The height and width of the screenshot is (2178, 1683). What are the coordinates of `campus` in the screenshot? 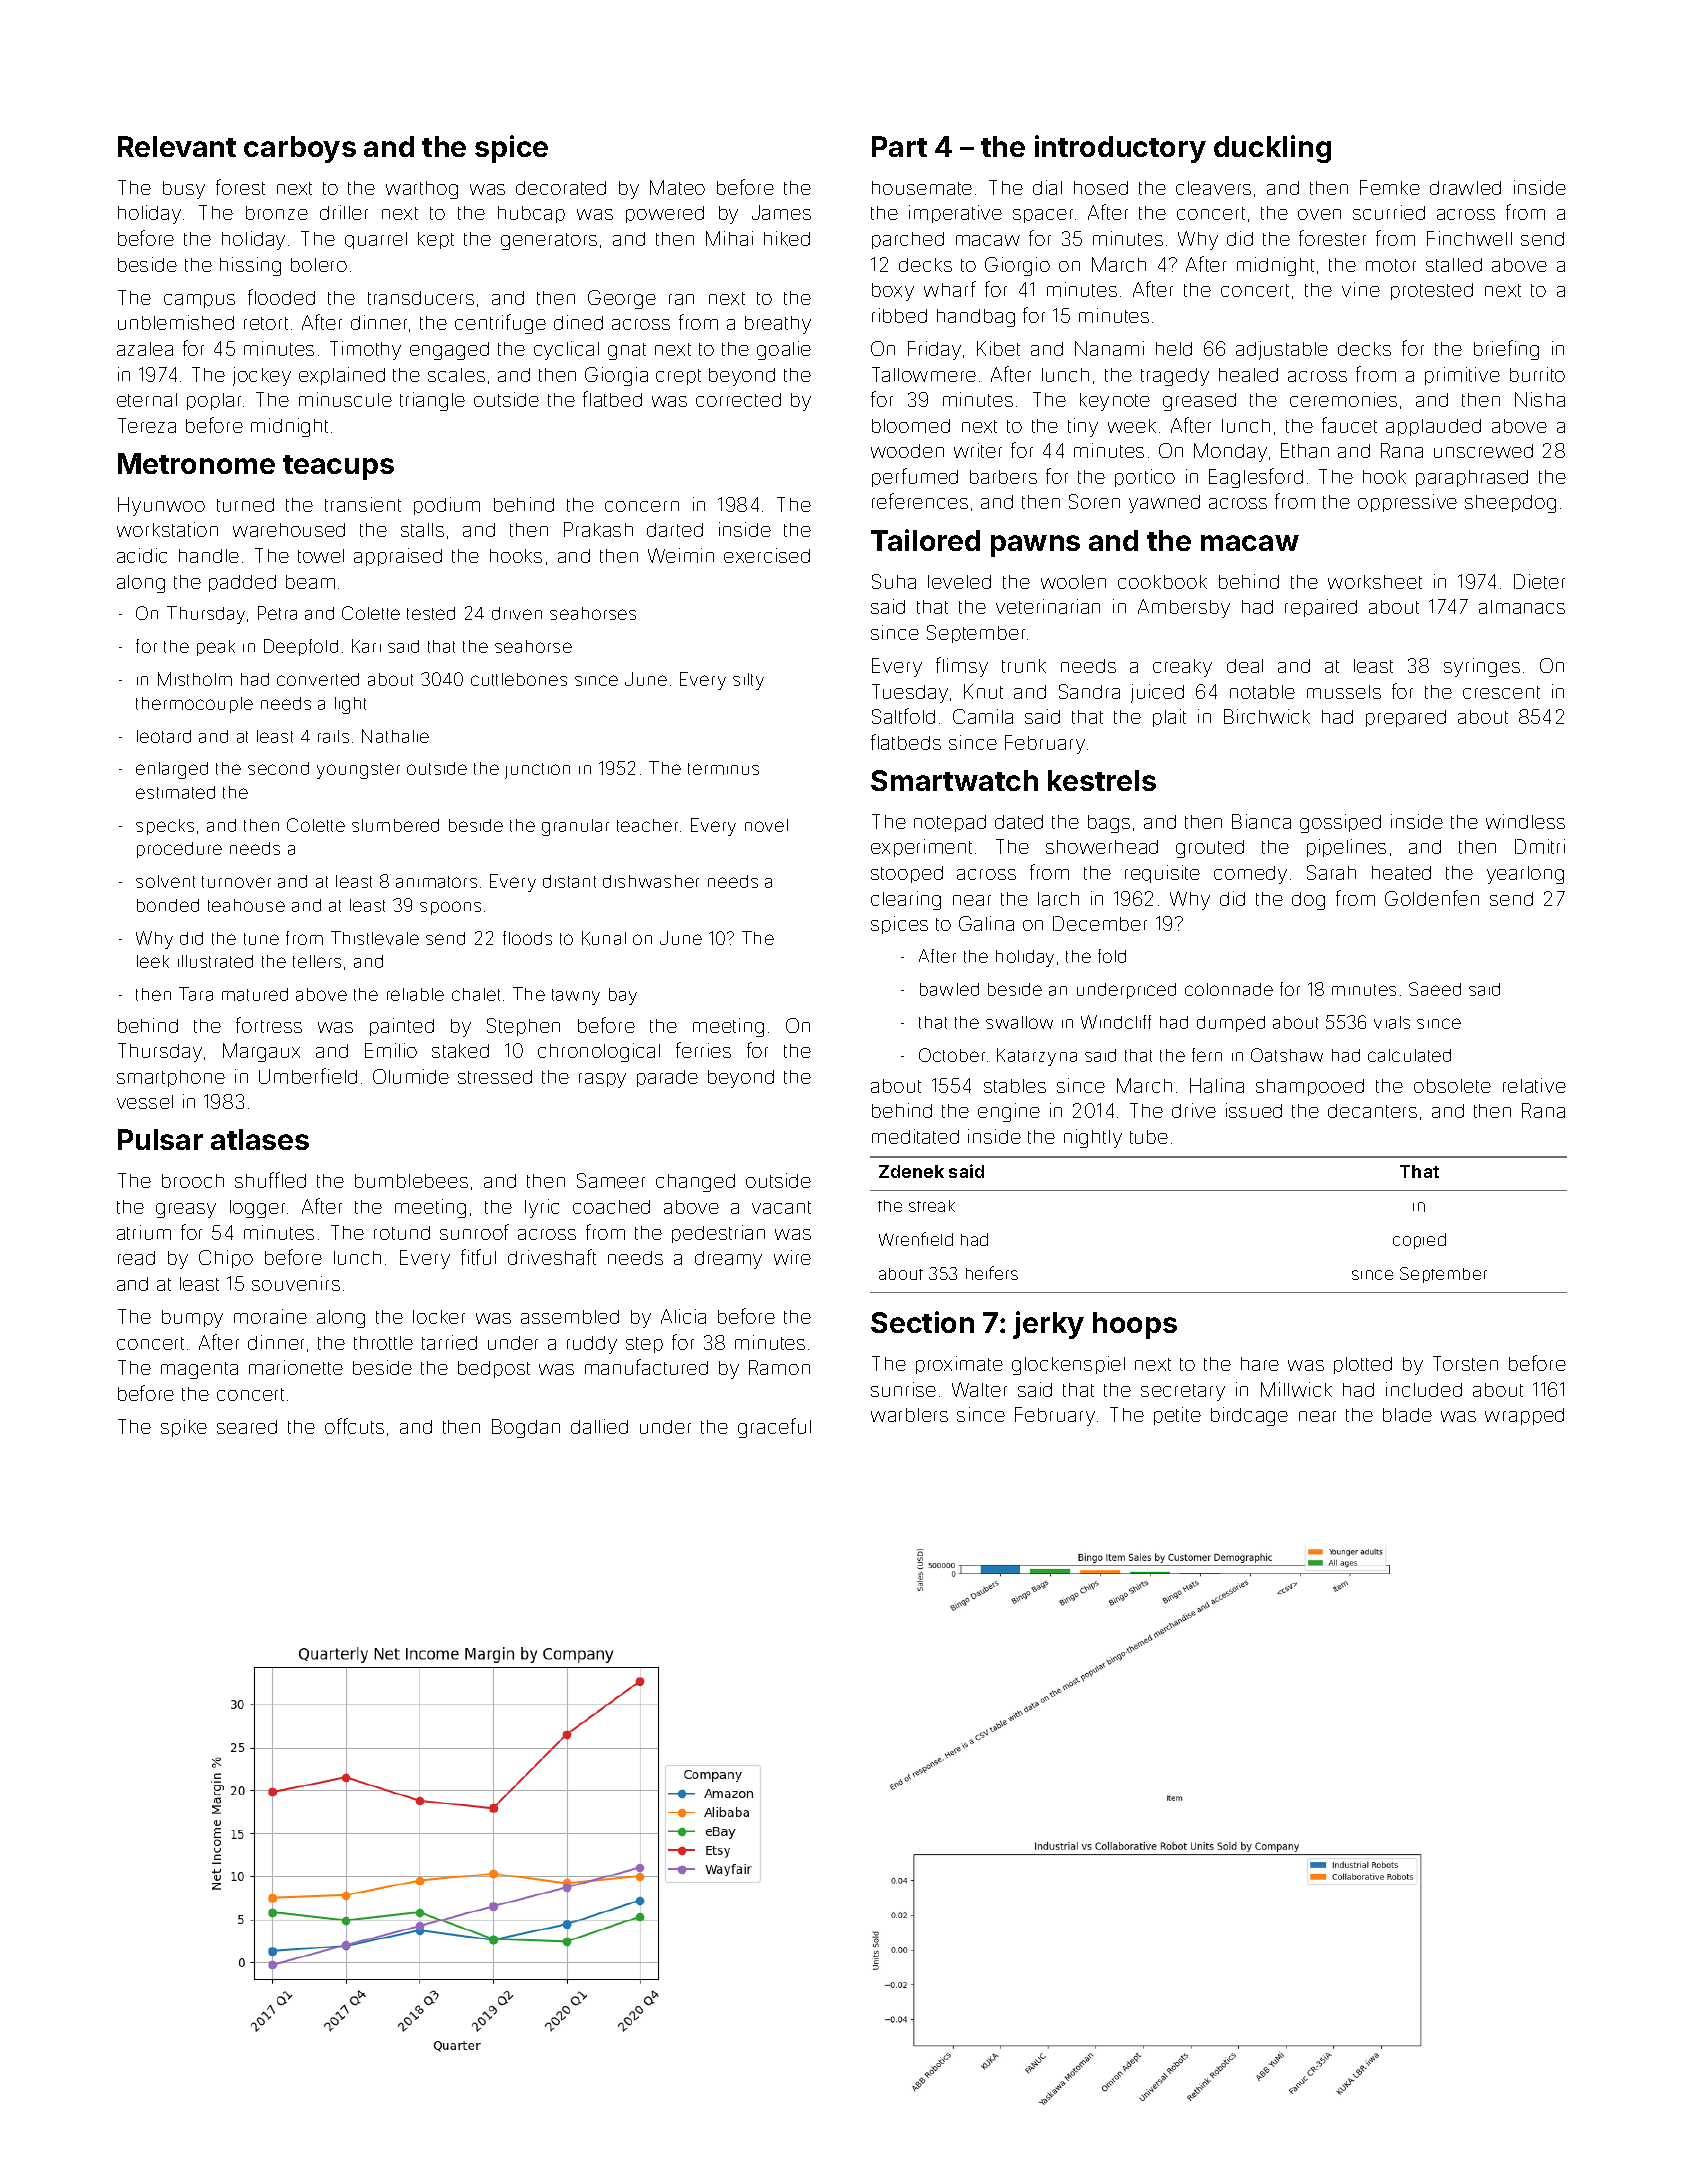 It's located at (199, 301).
